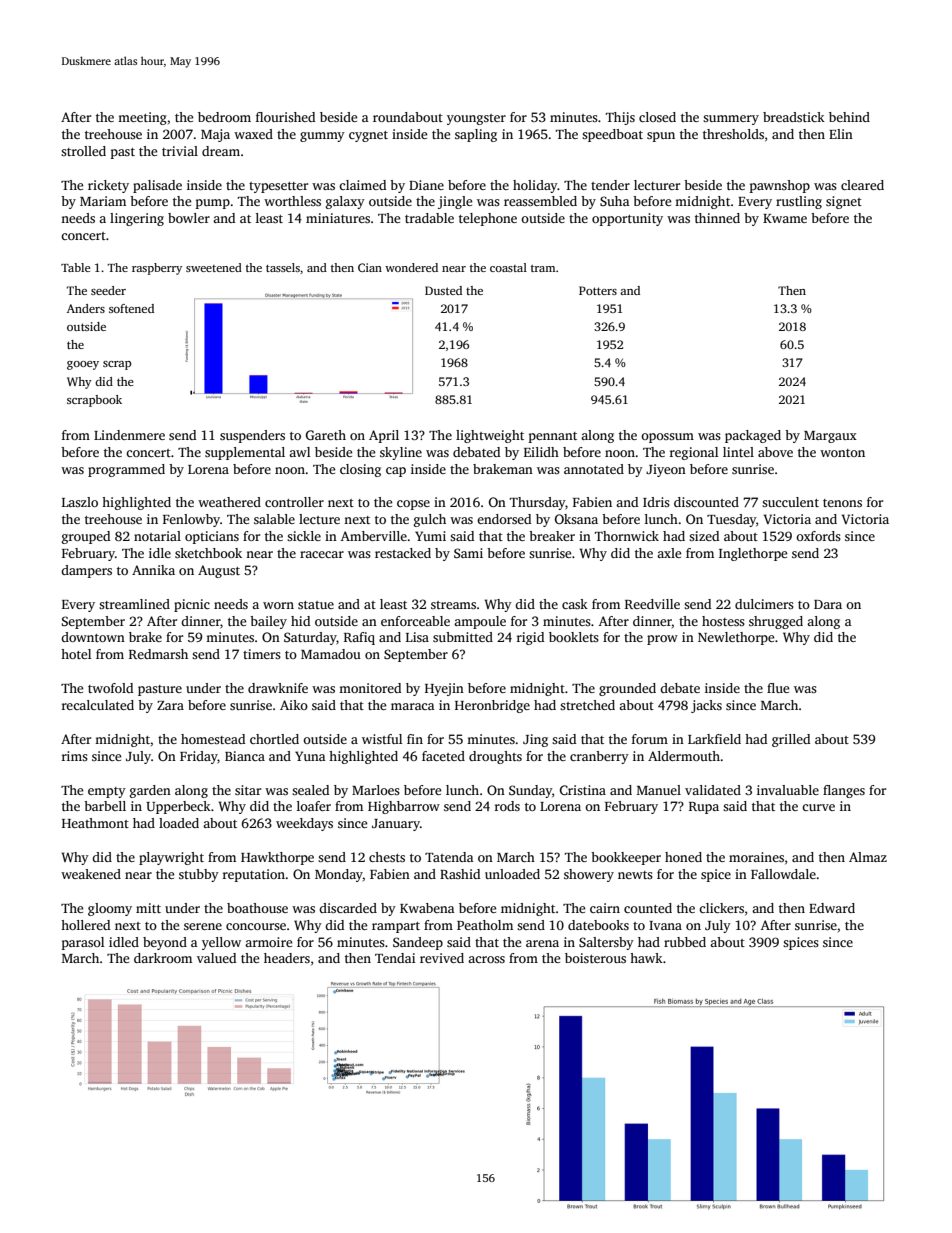  Describe the element at coordinates (126, 470) in the screenshot. I see `programmed` at that location.
